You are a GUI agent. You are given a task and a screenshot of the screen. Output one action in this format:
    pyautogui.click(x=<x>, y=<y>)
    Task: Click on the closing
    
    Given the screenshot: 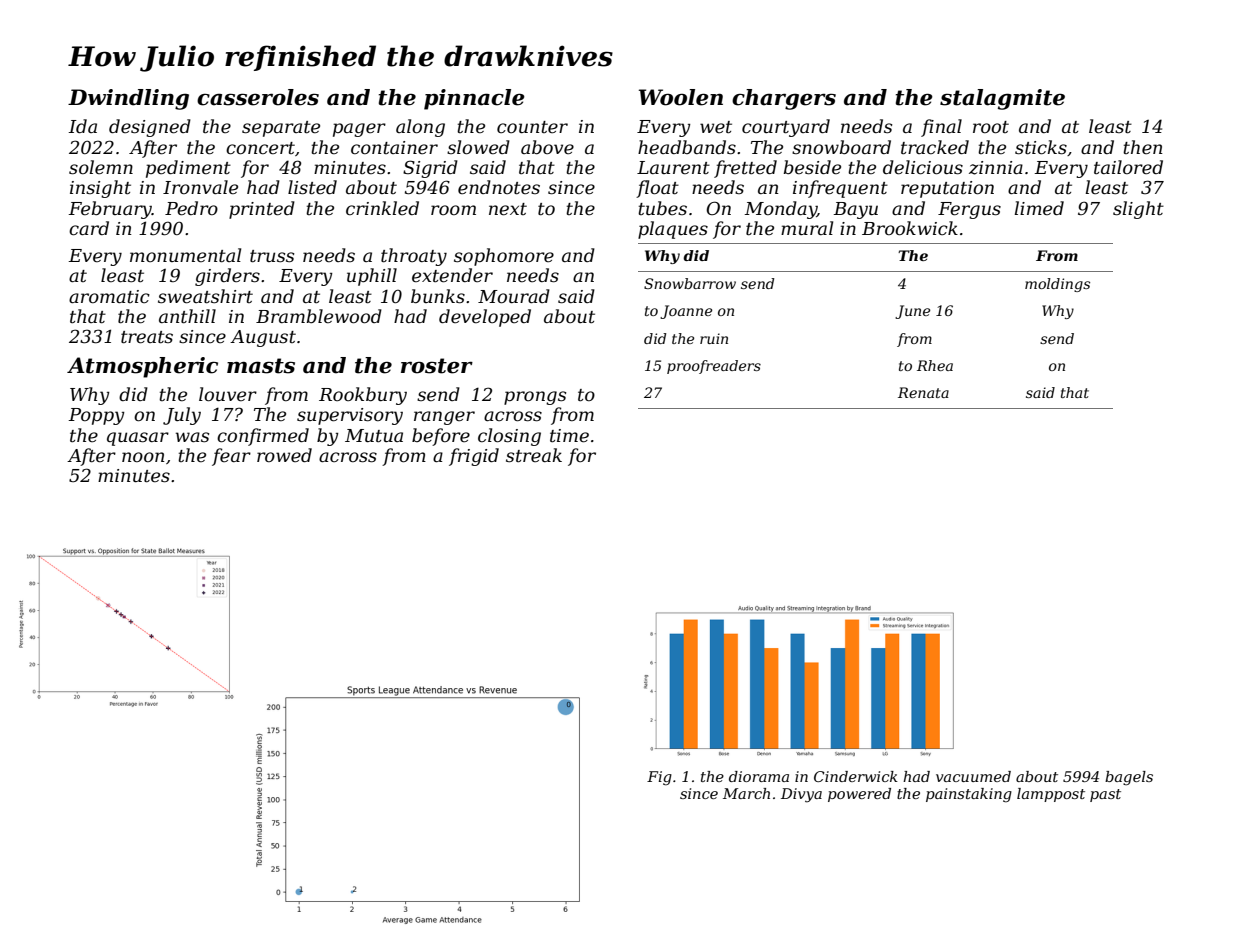 What is the action you would take?
    pyautogui.click(x=509, y=437)
